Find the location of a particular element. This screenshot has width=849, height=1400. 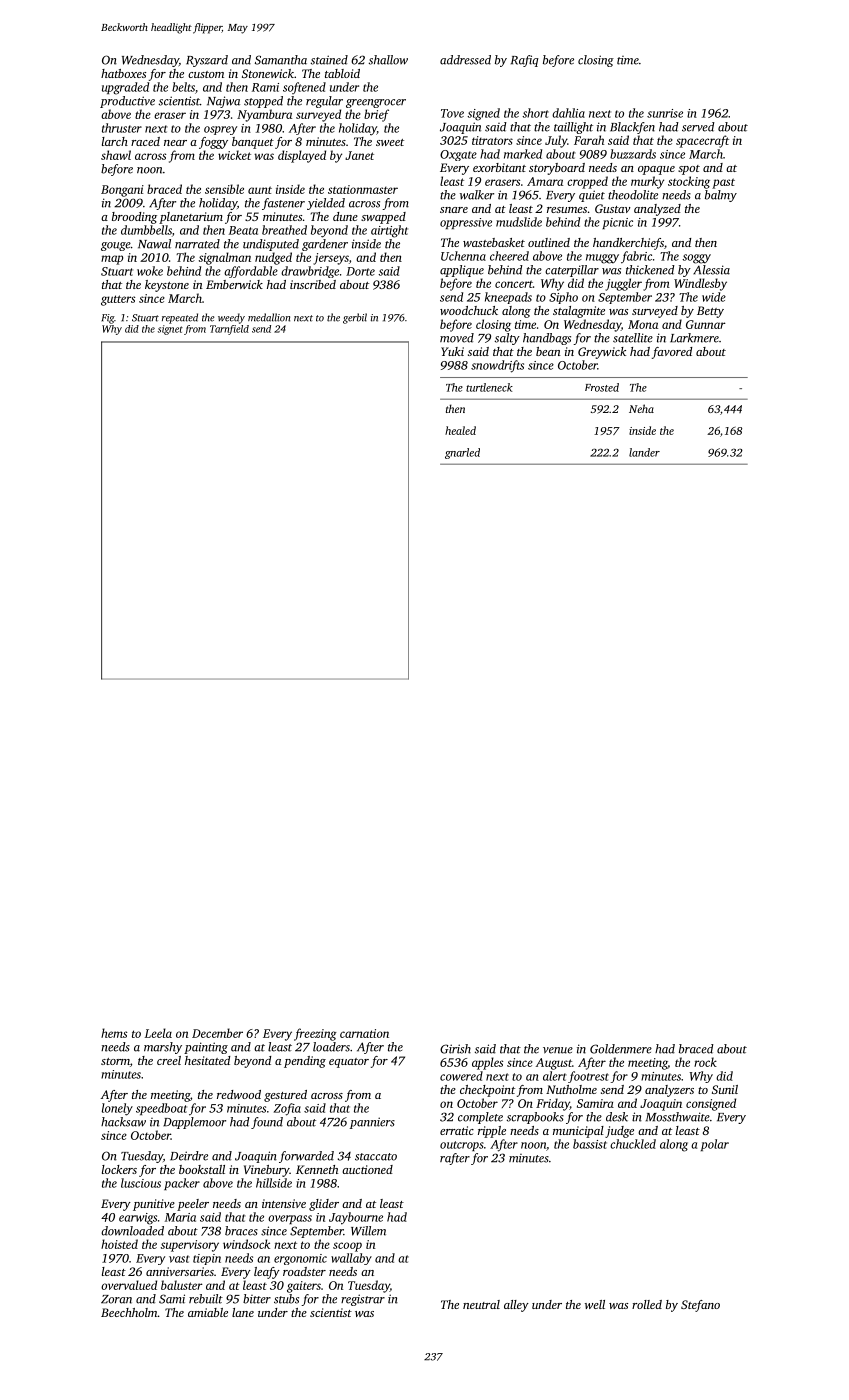

gnarled is located at coordinates (462, 453).
